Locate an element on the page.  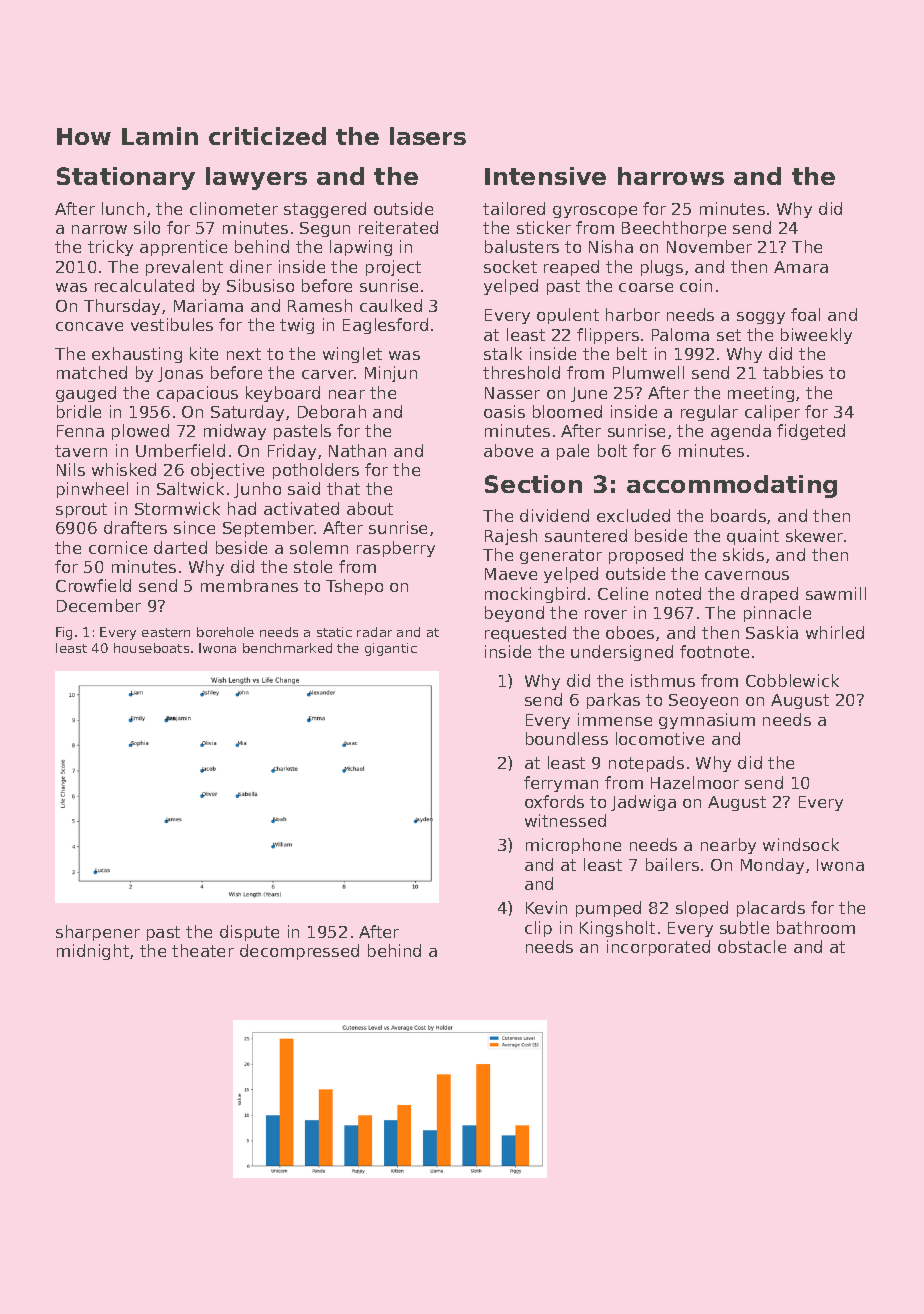
noted is located at coordinates (678, 593).
